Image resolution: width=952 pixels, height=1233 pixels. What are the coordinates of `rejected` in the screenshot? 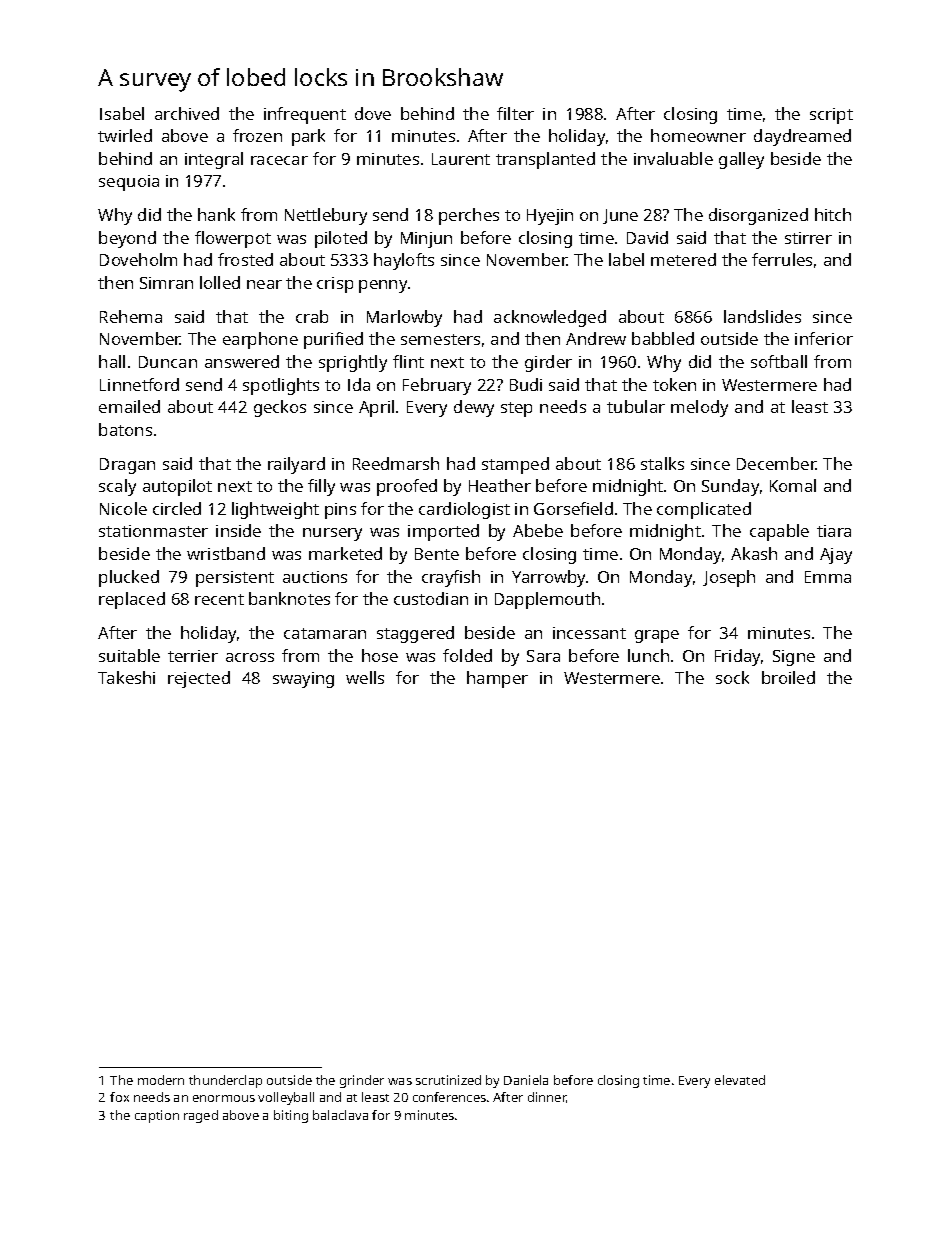 It's located at (199, 679).
